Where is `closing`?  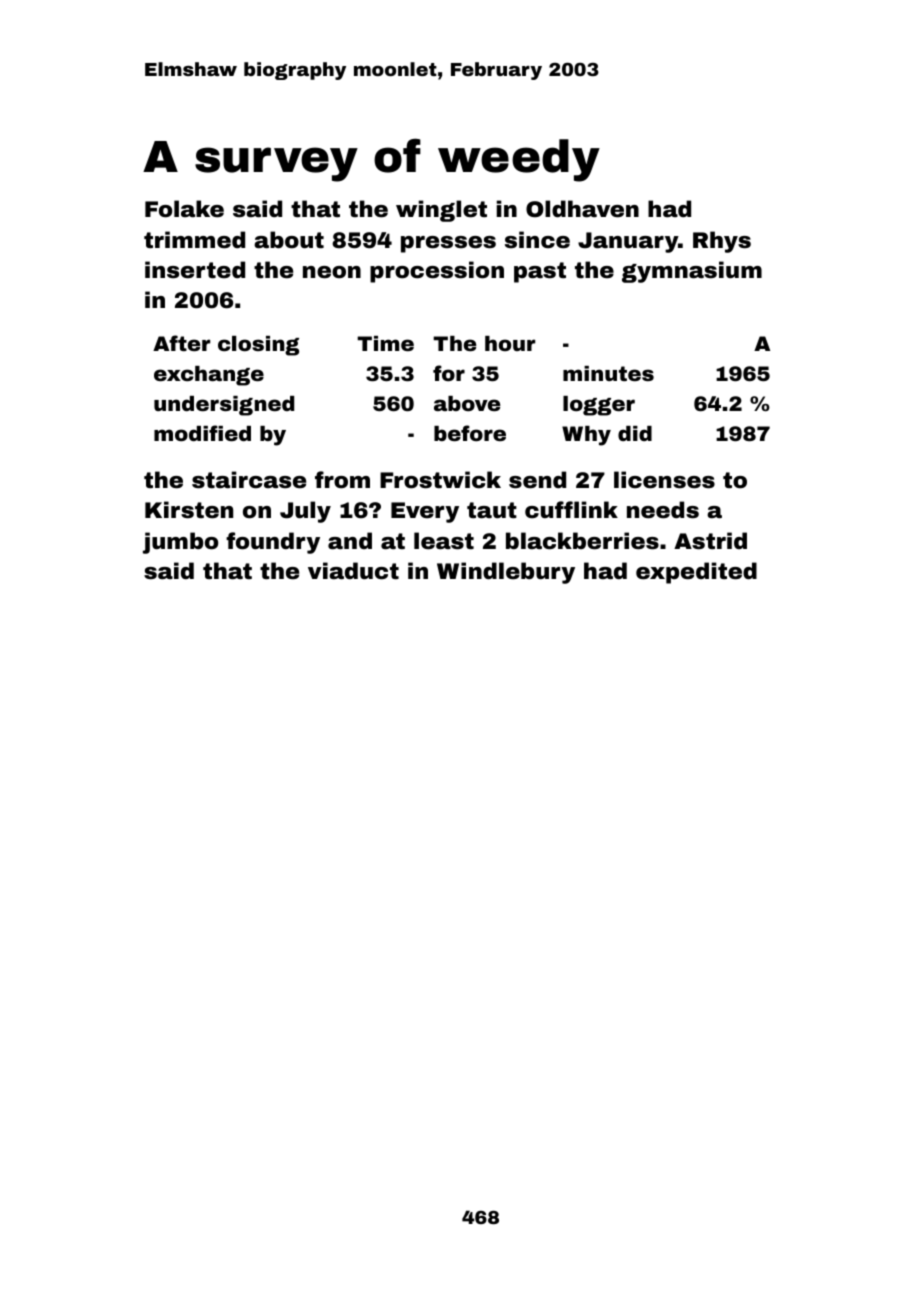
closing is located at coordinates (258, 346).
